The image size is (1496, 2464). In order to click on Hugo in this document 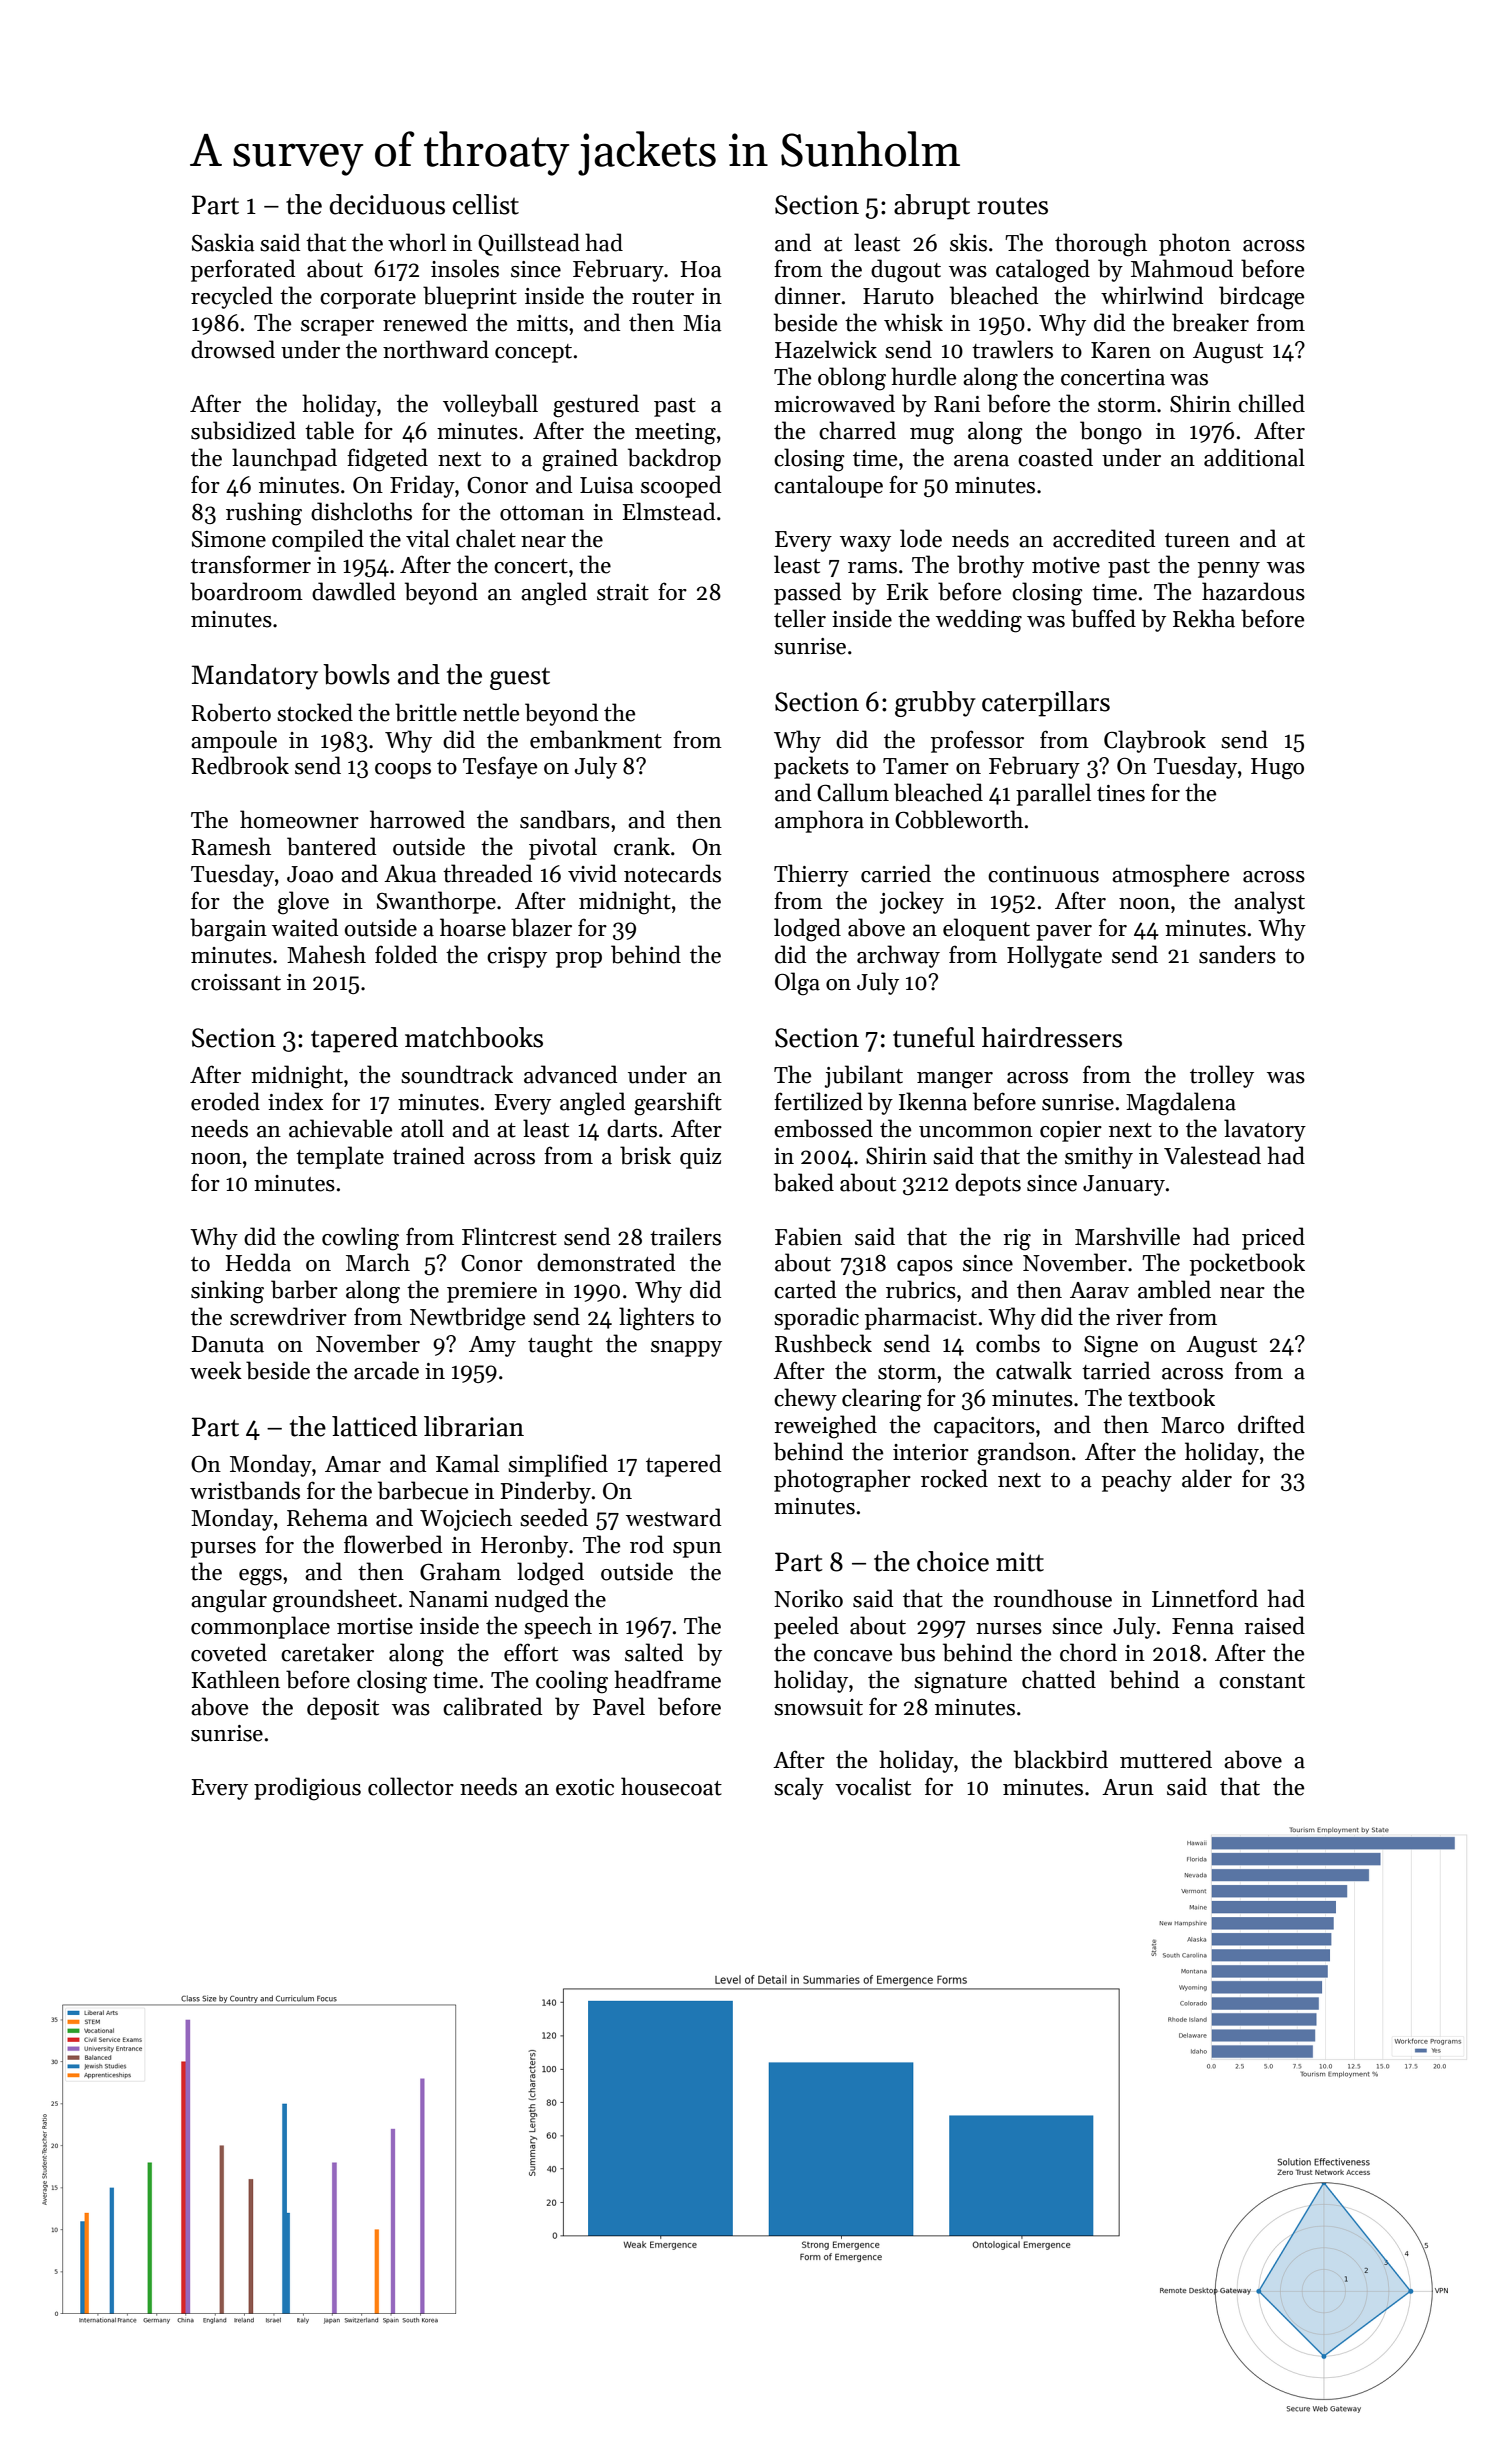, I will do `click(1277, 769)`.
